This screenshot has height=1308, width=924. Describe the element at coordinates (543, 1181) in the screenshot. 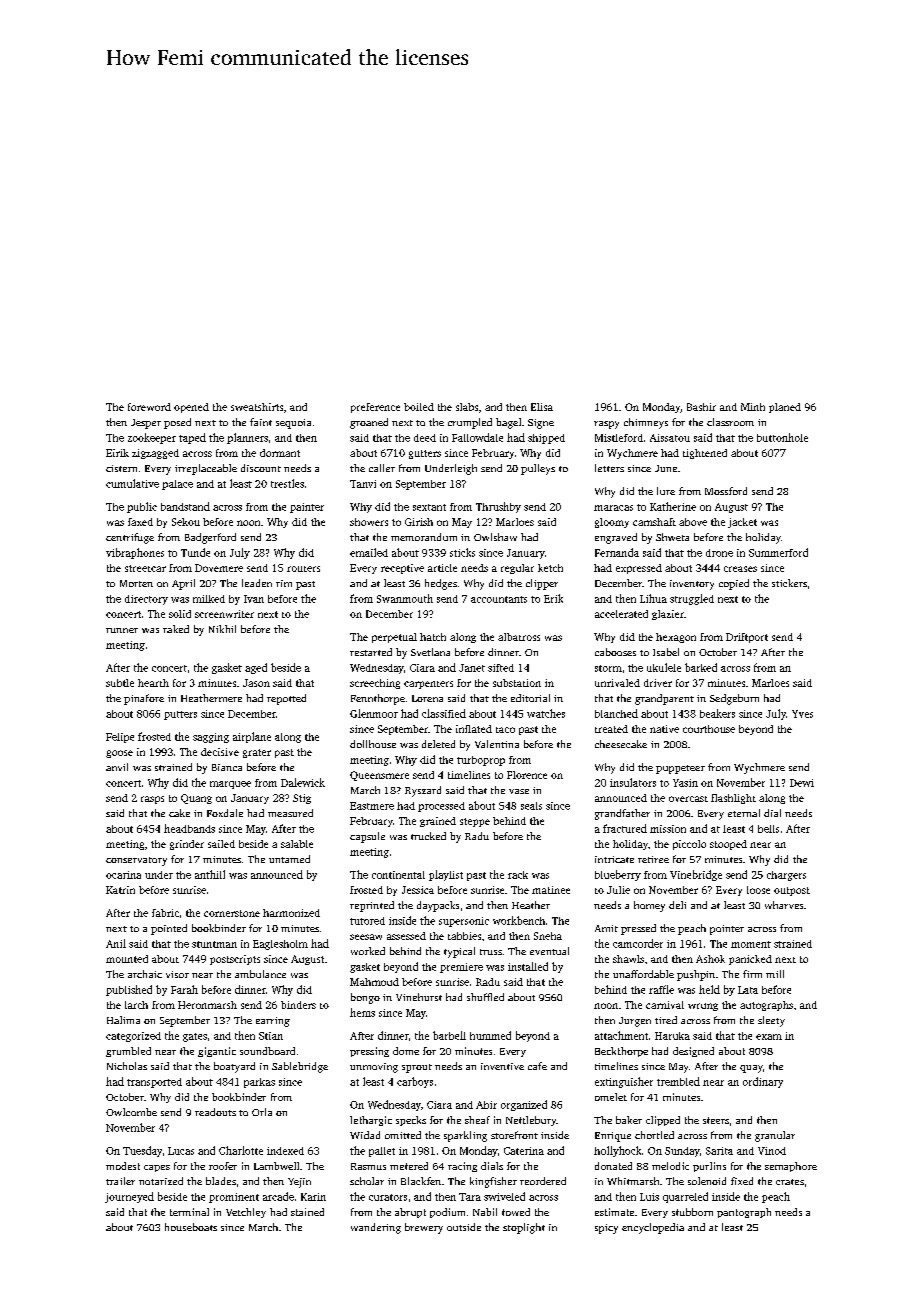

I see `reordered` at that location.
